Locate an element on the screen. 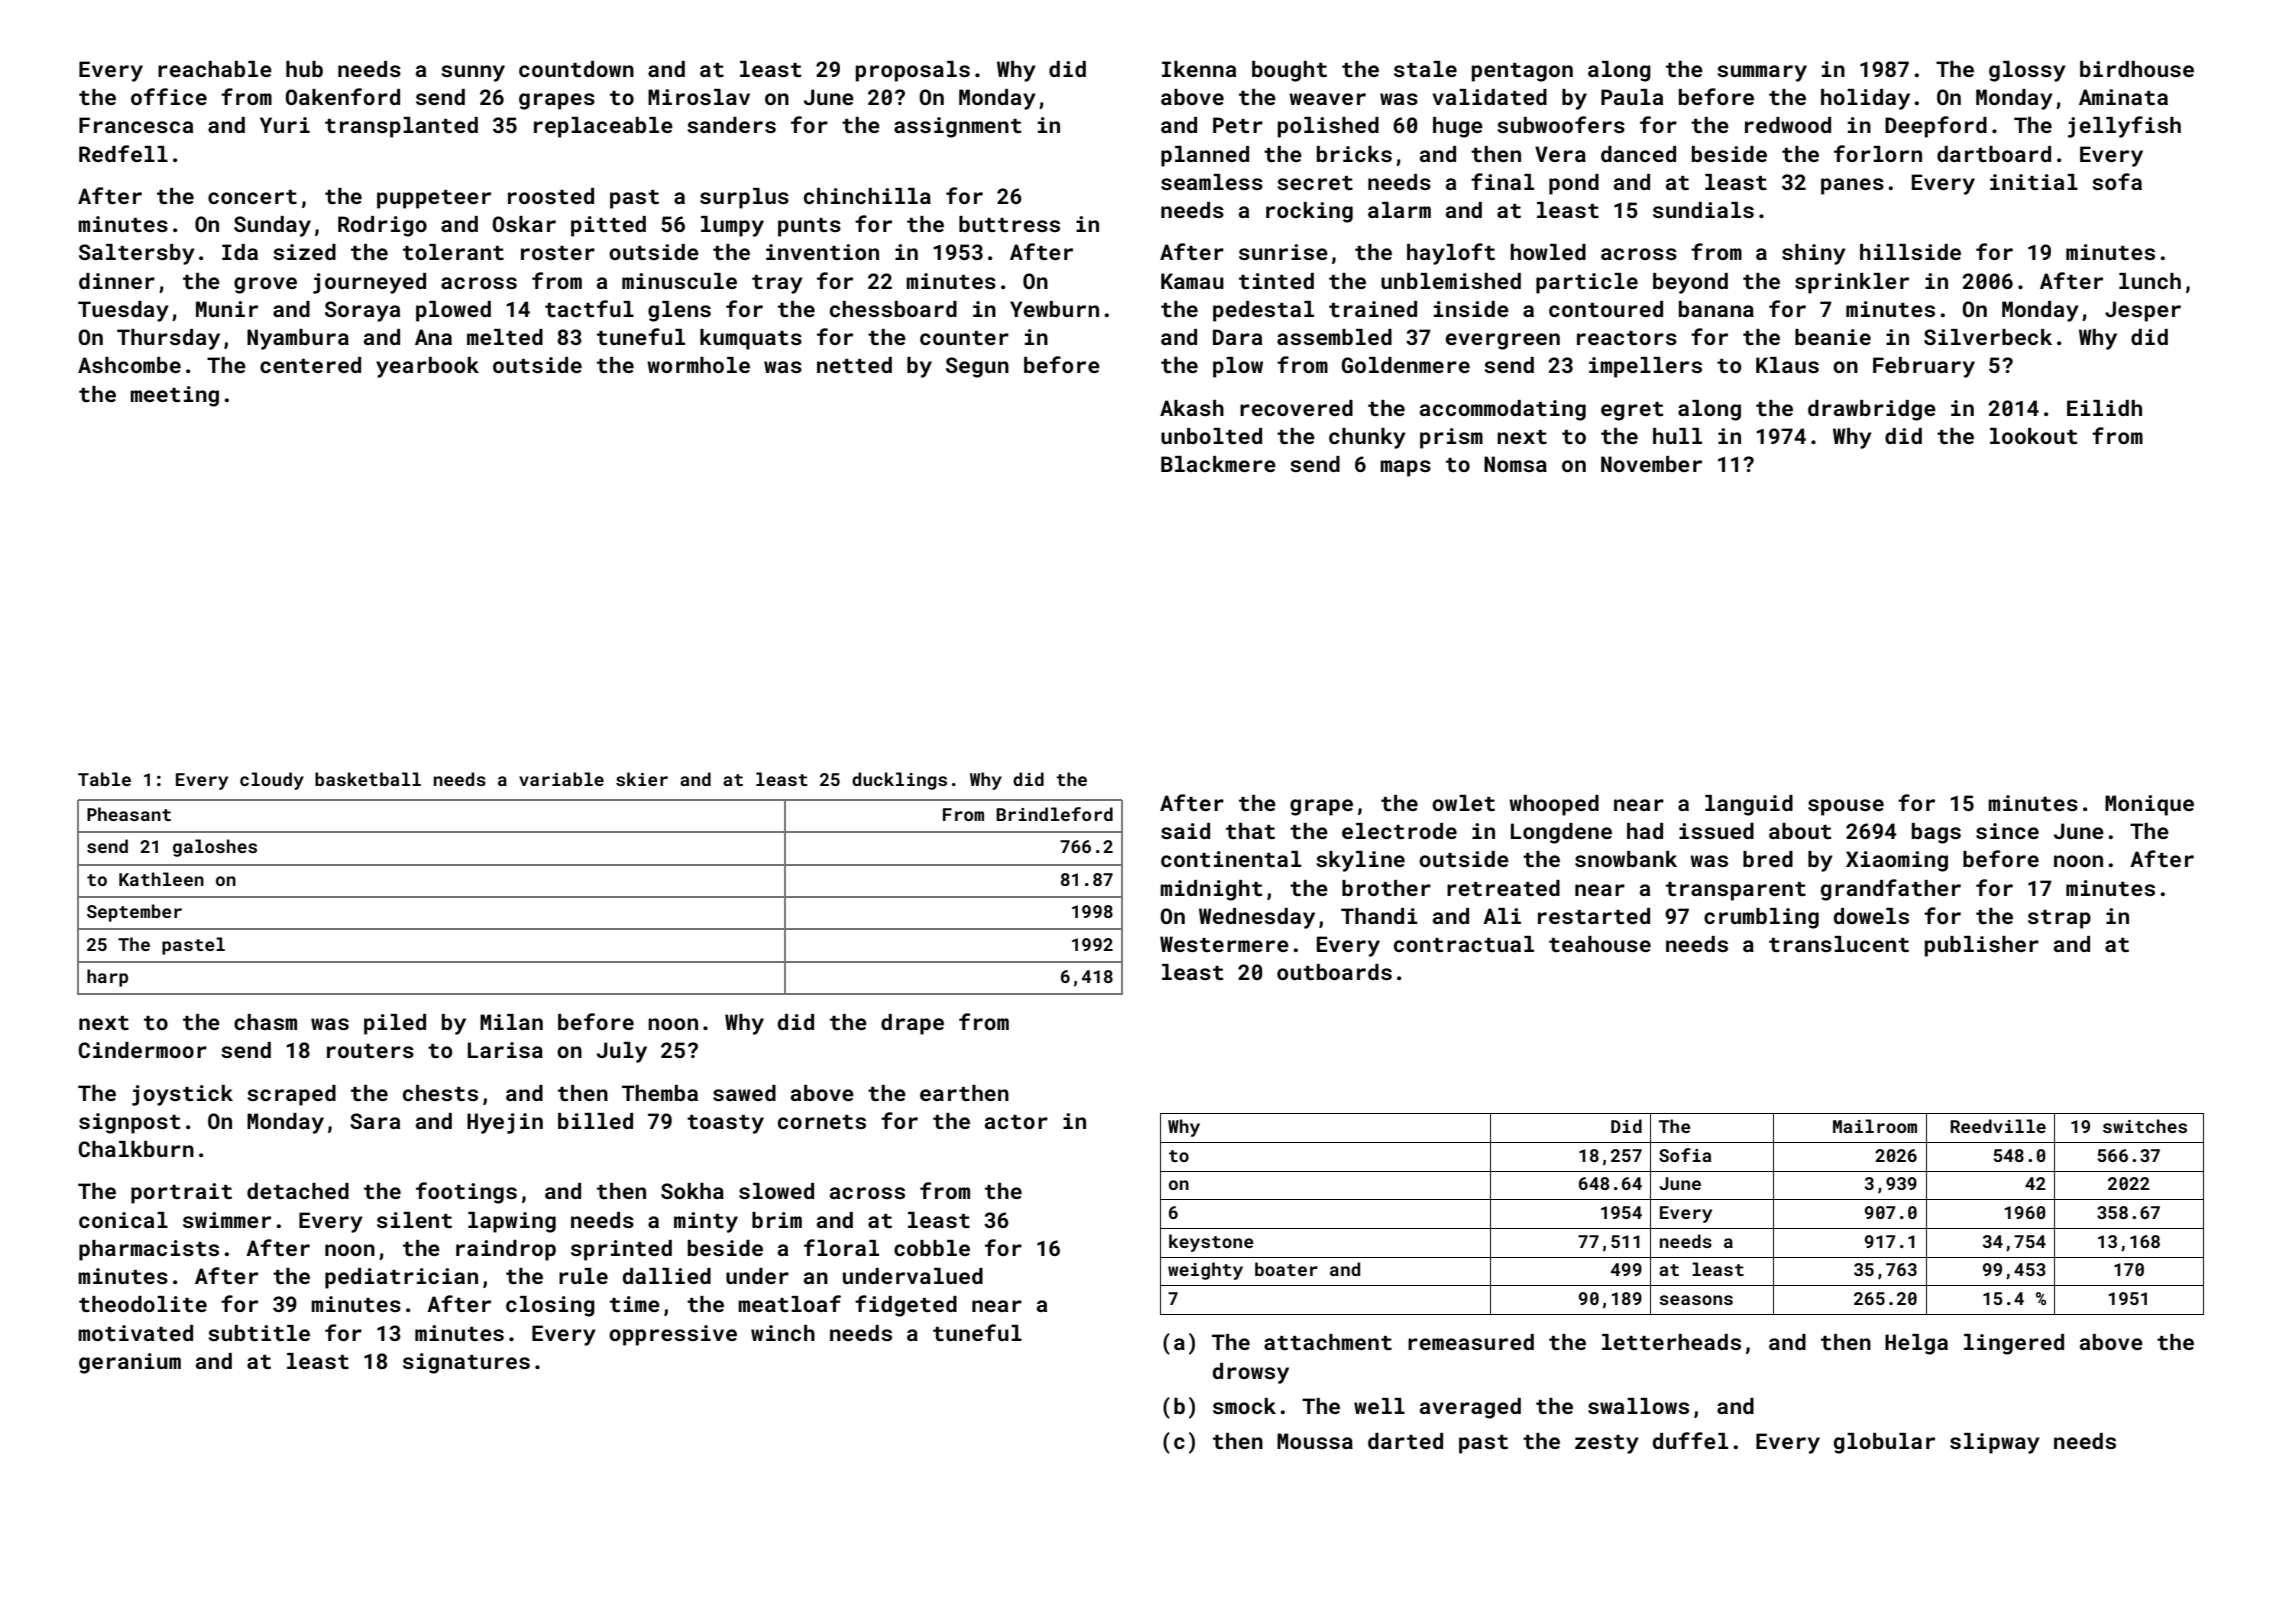  Milan is located at coordinates (511, 1022).
